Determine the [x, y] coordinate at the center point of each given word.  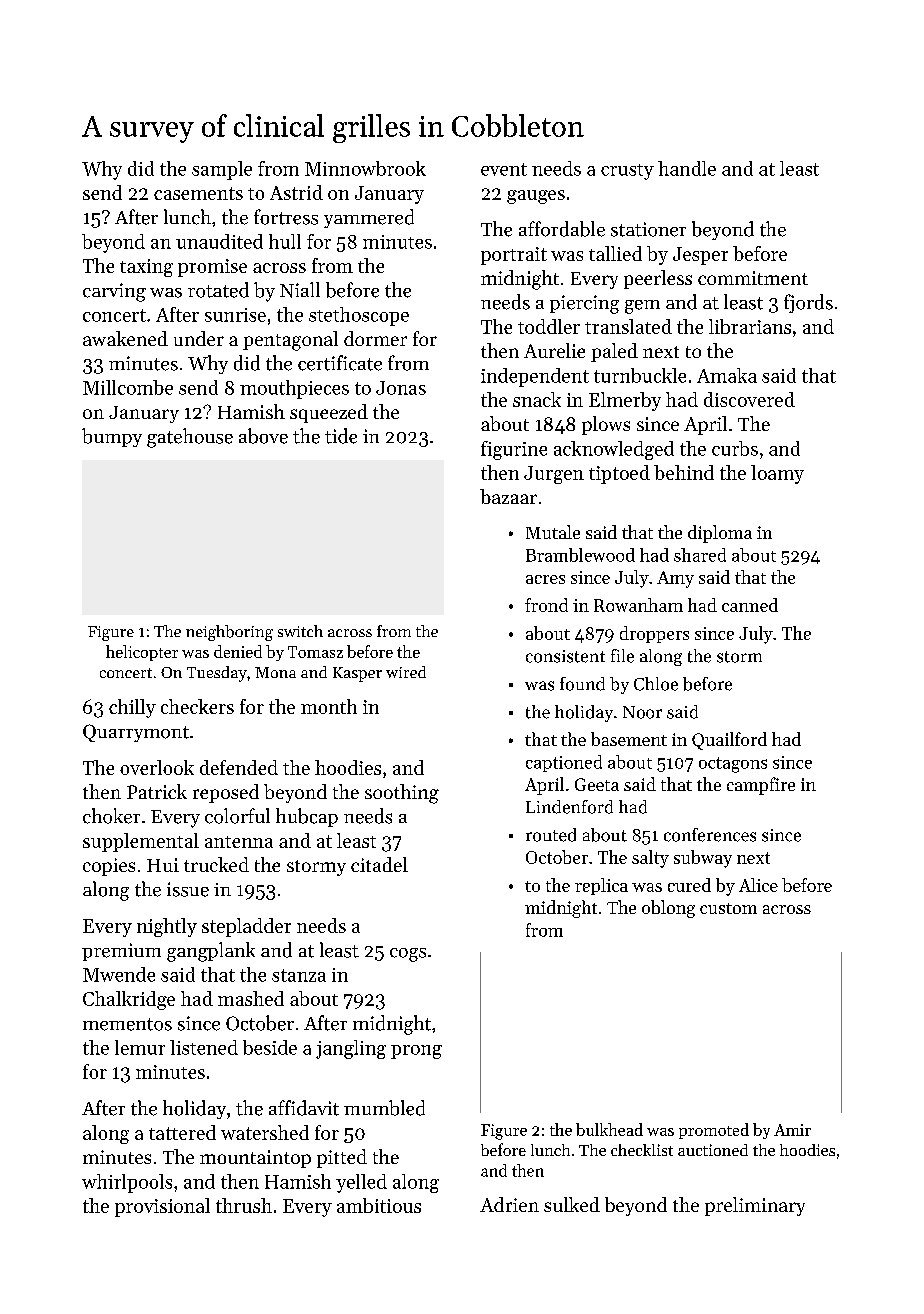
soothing [402, 794]
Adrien [509, 1204]
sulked [572, 1204]
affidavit [304, 1108]
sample [222, 170]
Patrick [157, 791]
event [504, 169]
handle [687, 168]
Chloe [656, 684]
